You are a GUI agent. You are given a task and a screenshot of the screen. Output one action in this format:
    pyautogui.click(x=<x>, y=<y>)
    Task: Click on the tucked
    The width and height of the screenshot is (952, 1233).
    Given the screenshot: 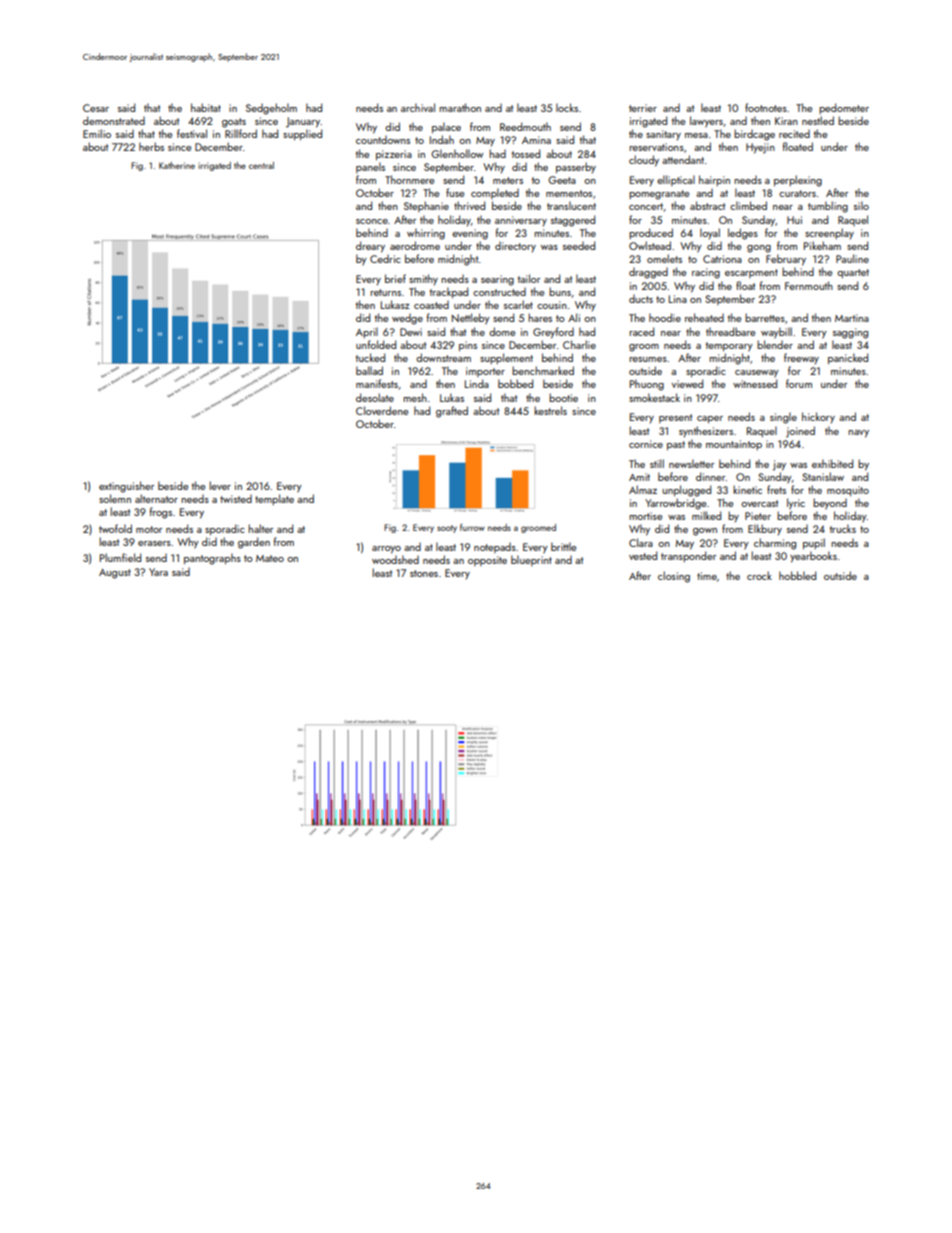 What is the action you would take?
    pyautogui.click(x=370, y=357)
